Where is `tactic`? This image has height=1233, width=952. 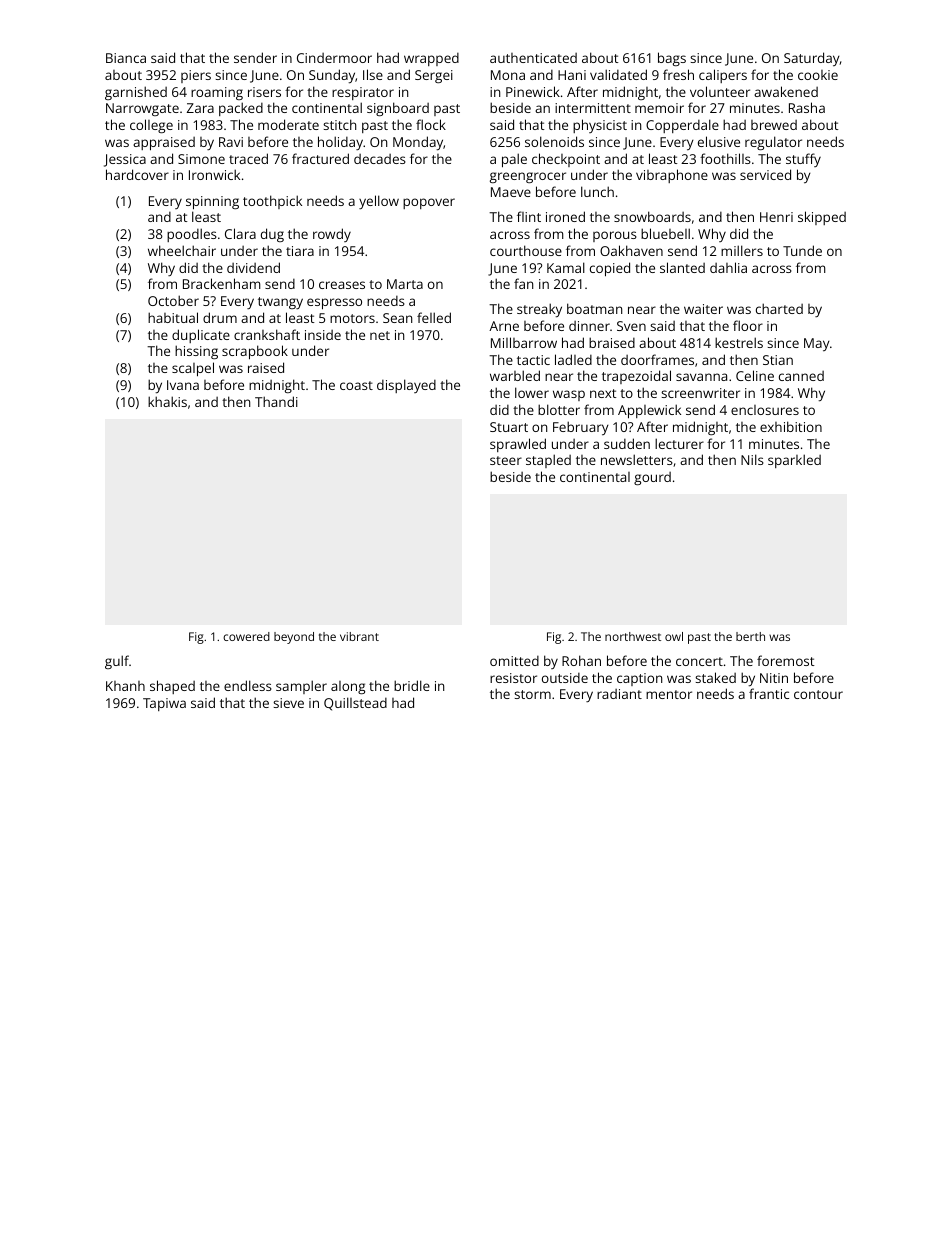
tactic is located at coordinates (533, 360).
